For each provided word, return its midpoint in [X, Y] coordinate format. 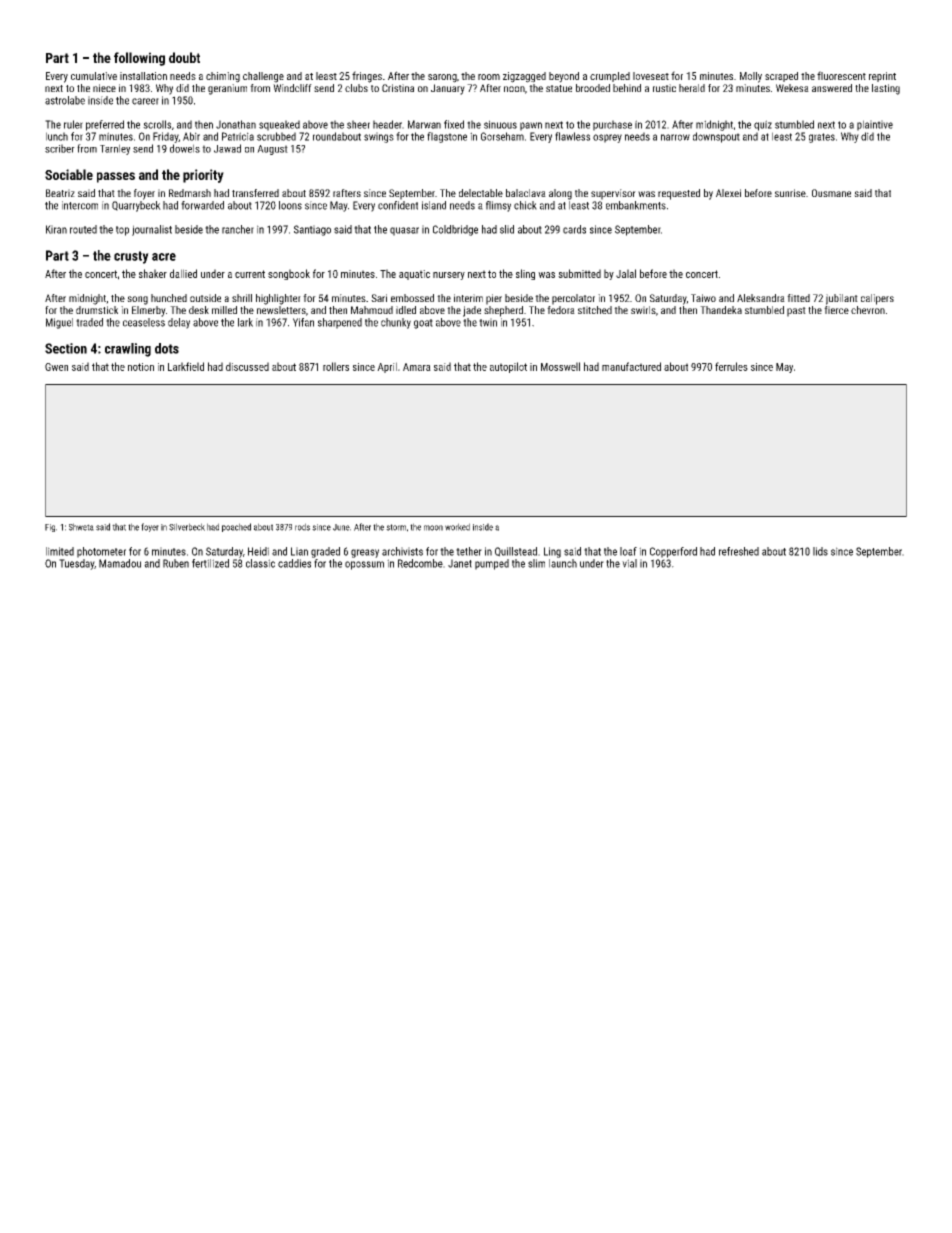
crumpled [610, 77]
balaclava [526, 193]
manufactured [631, 366]
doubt [184, 57]
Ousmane [831, 193]
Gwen [56, 367]
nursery [449, 276]
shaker [153, 273]
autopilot [508, 367]
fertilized [210, 563]
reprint [882, 77]
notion [141, 367]
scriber [60, 148]
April [387, 367]
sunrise [790, 193]
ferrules [731, 366]
